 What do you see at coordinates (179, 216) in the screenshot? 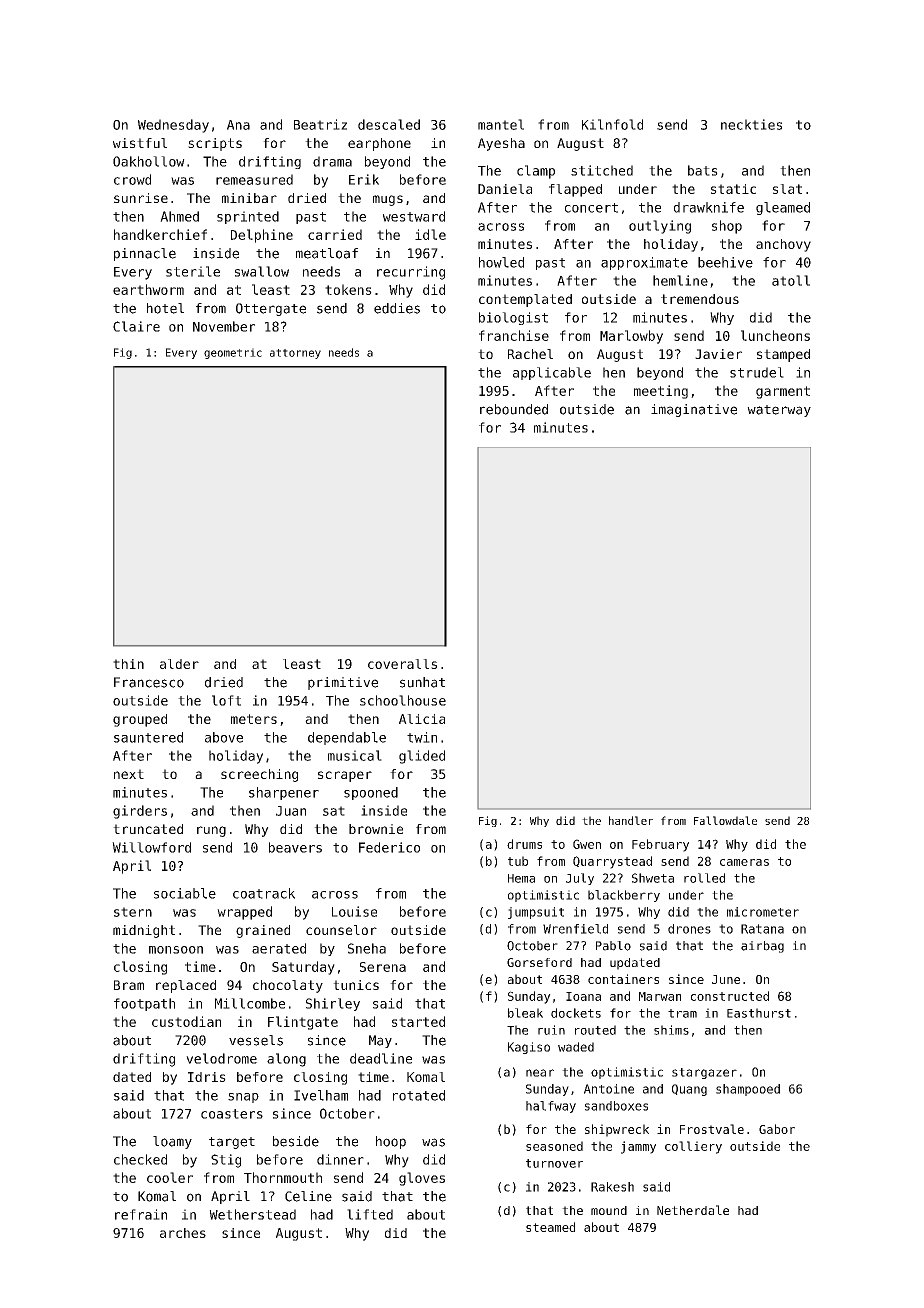
I see `Ahmed` at bounding box center [179, 216].
